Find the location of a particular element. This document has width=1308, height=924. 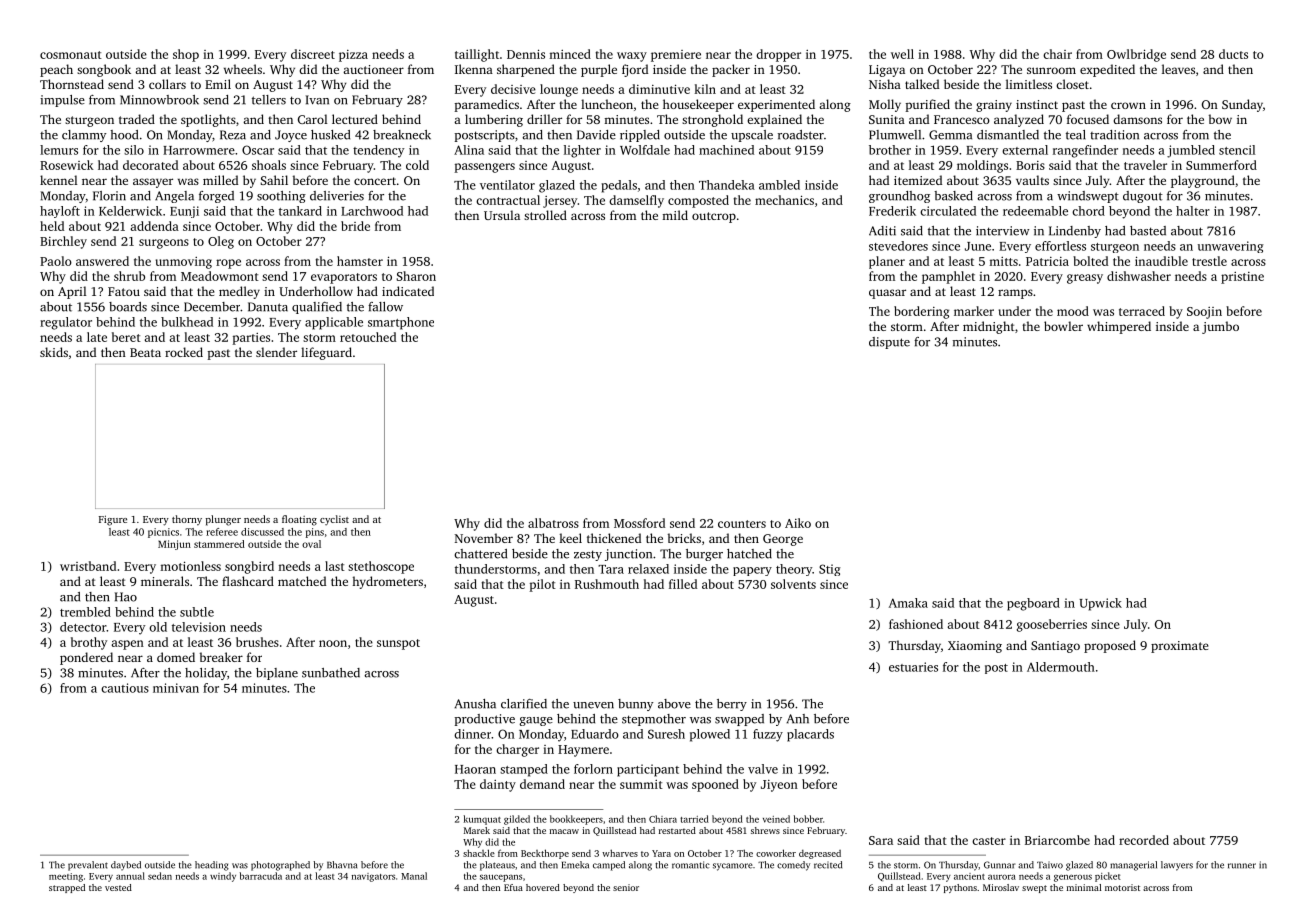

Soojin is located at coordinates (1204, 313).
